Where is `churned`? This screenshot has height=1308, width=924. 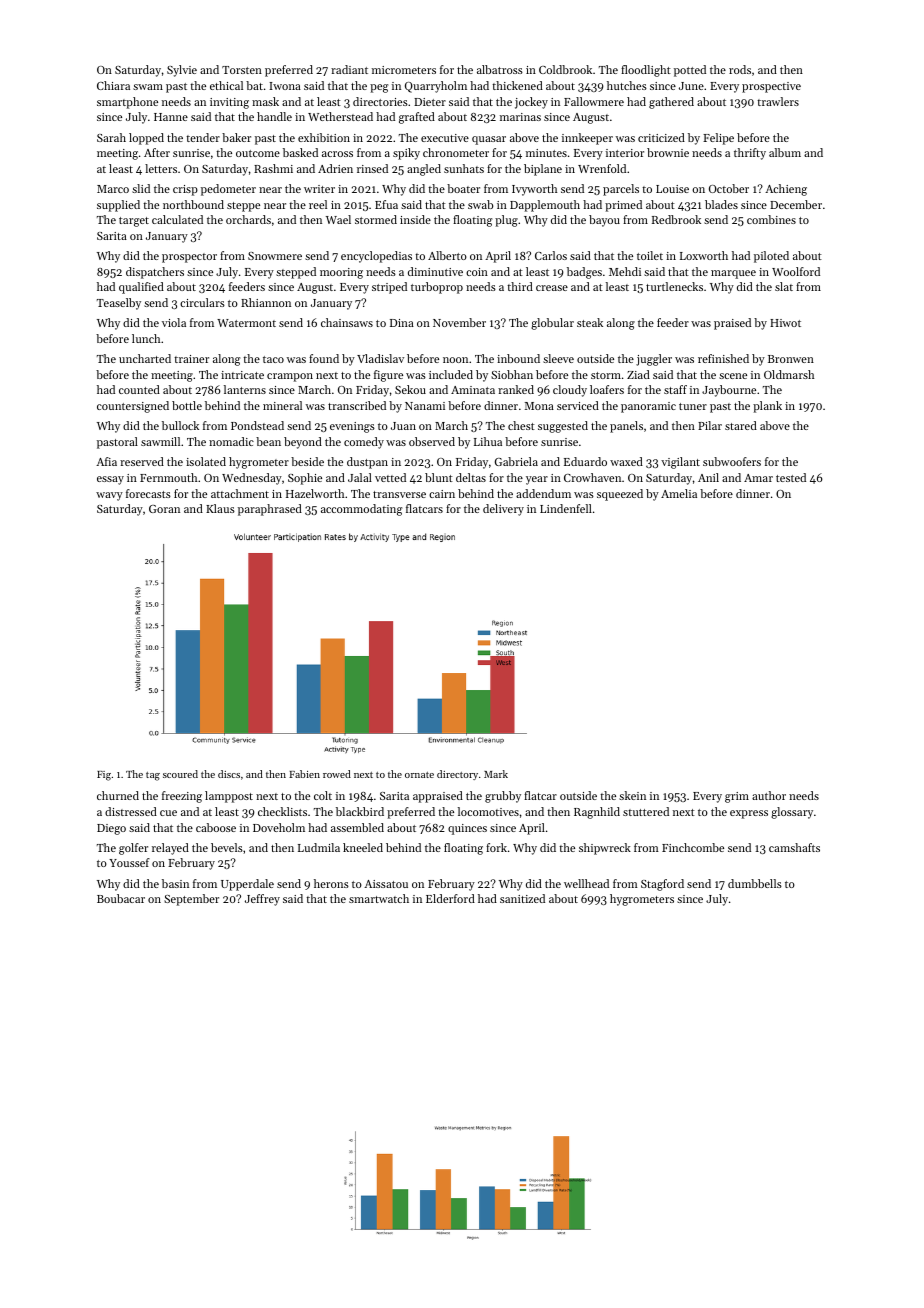 churned is located at coordinates (118, 795).
